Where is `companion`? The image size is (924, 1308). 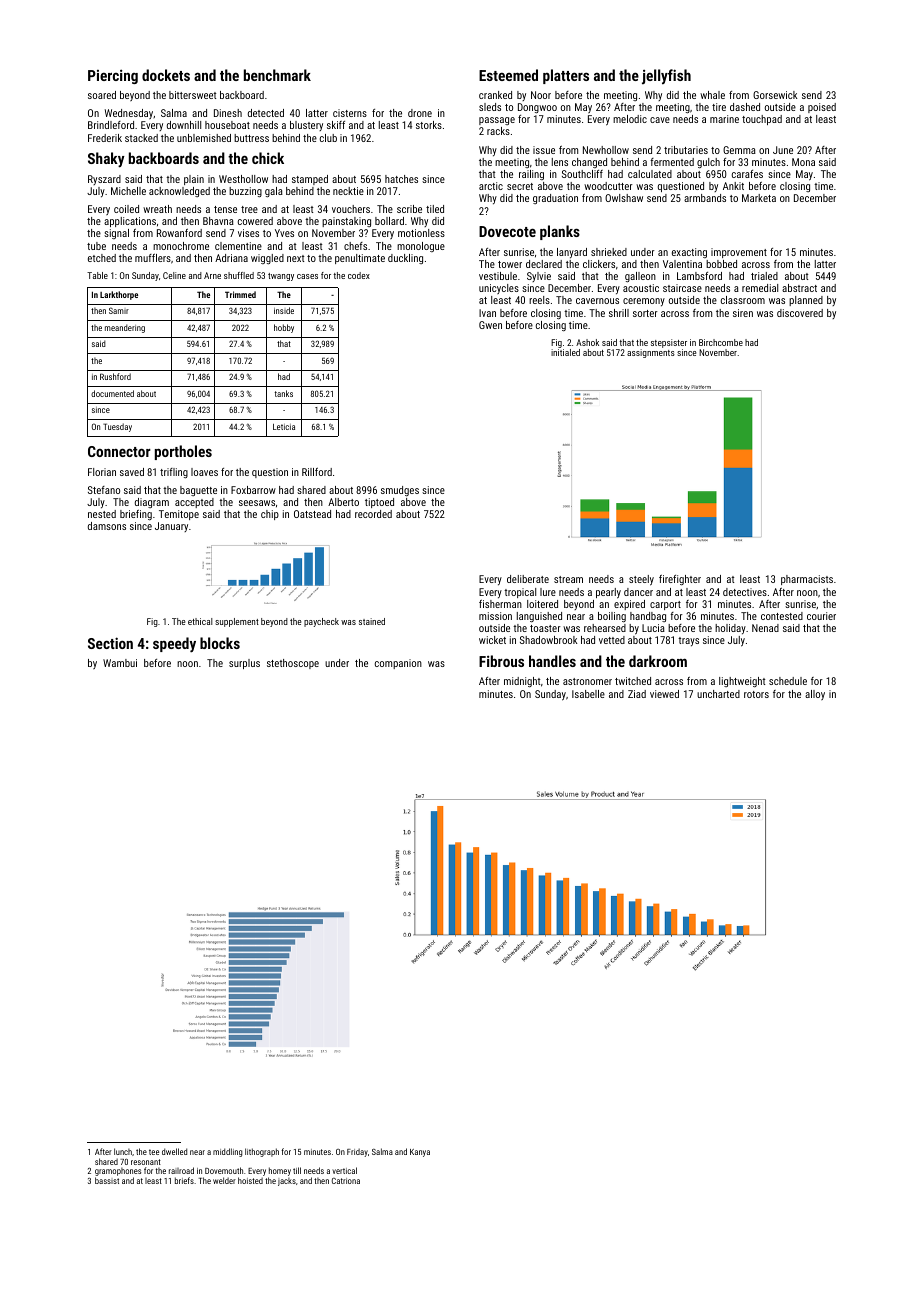 companion is located at coordinates (398, 664).
